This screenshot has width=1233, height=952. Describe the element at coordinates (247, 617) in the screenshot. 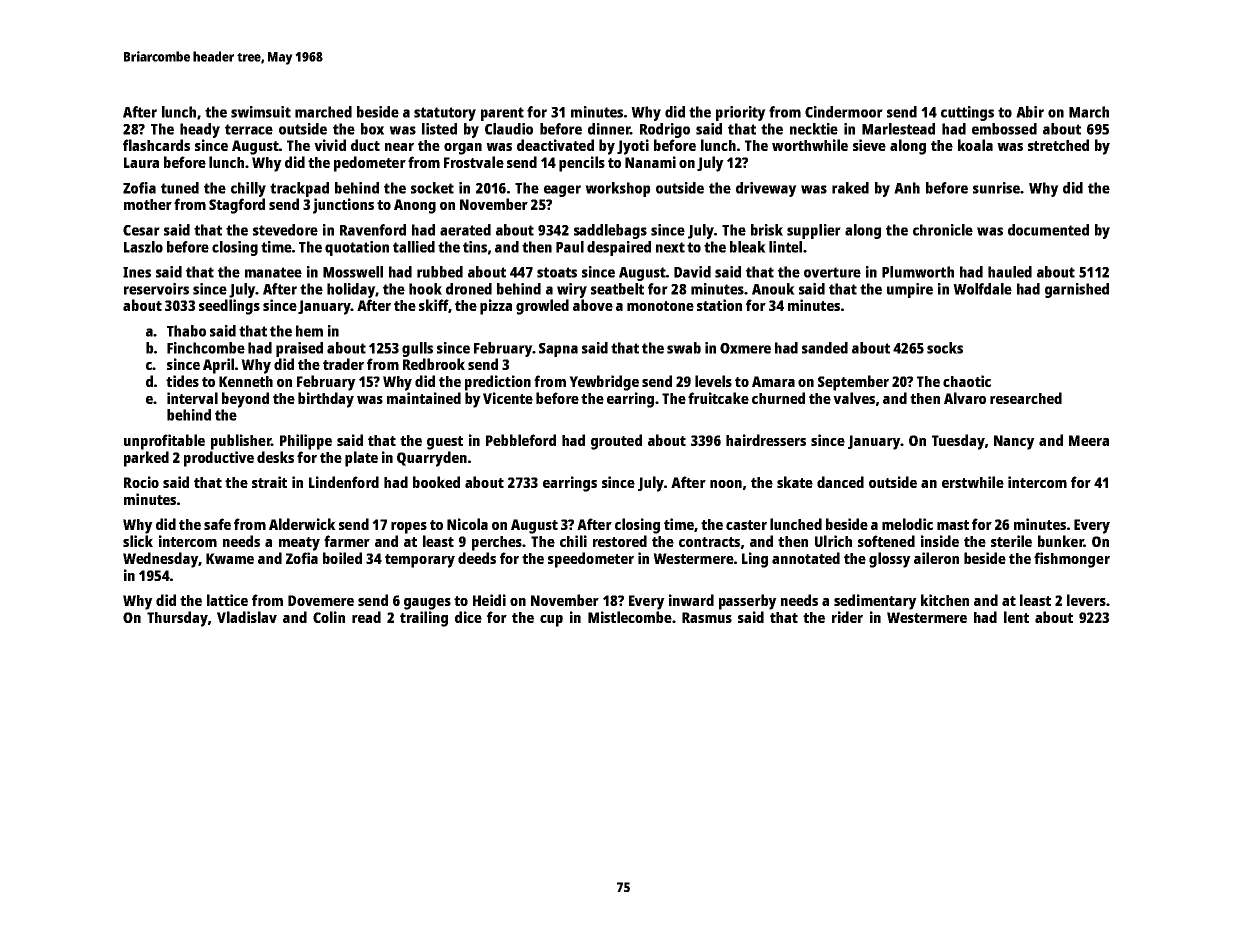

I see `Vladislav` at that location.
